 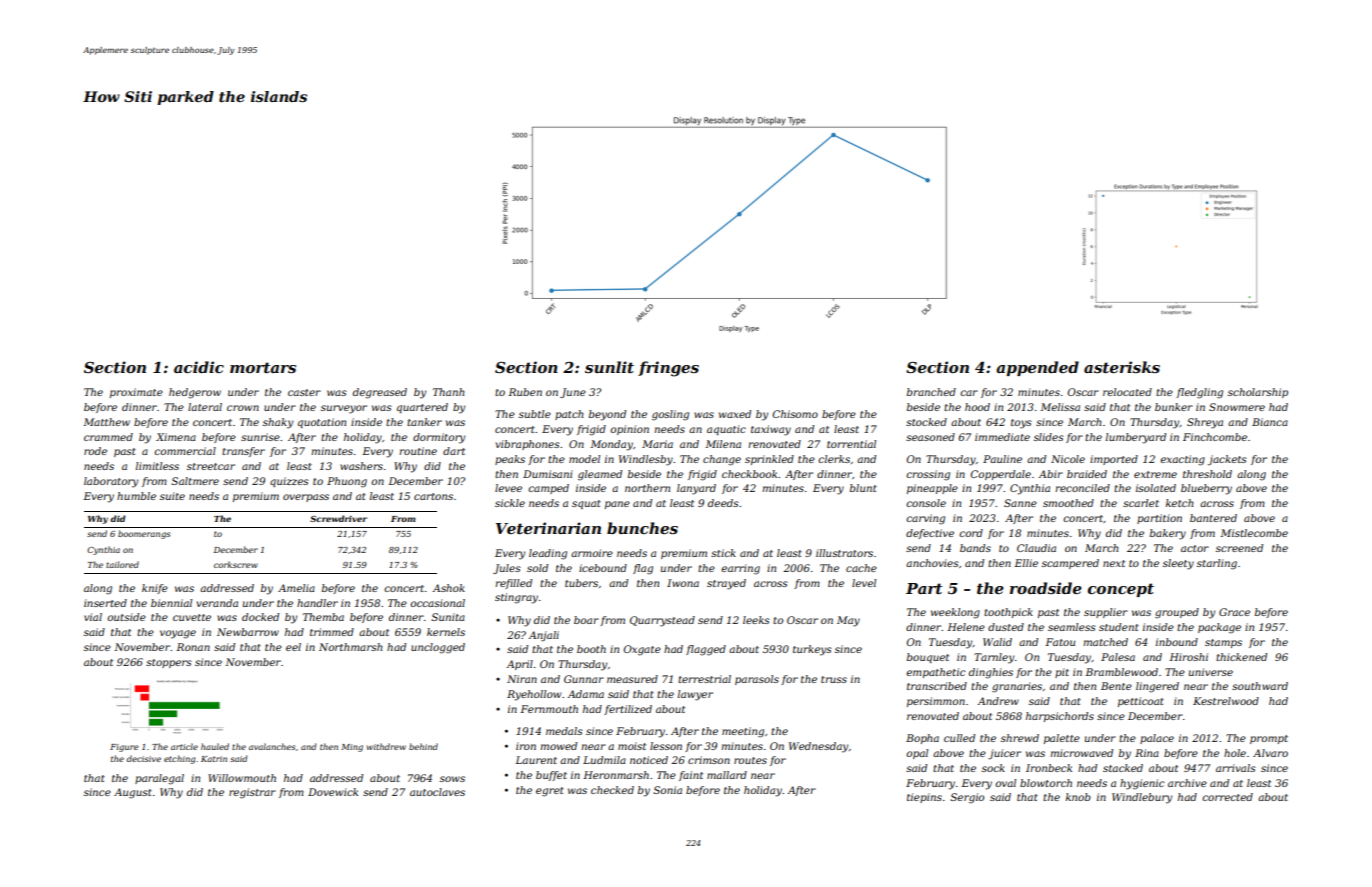 I want to click on Ruben, so click(x=525, y=392).
